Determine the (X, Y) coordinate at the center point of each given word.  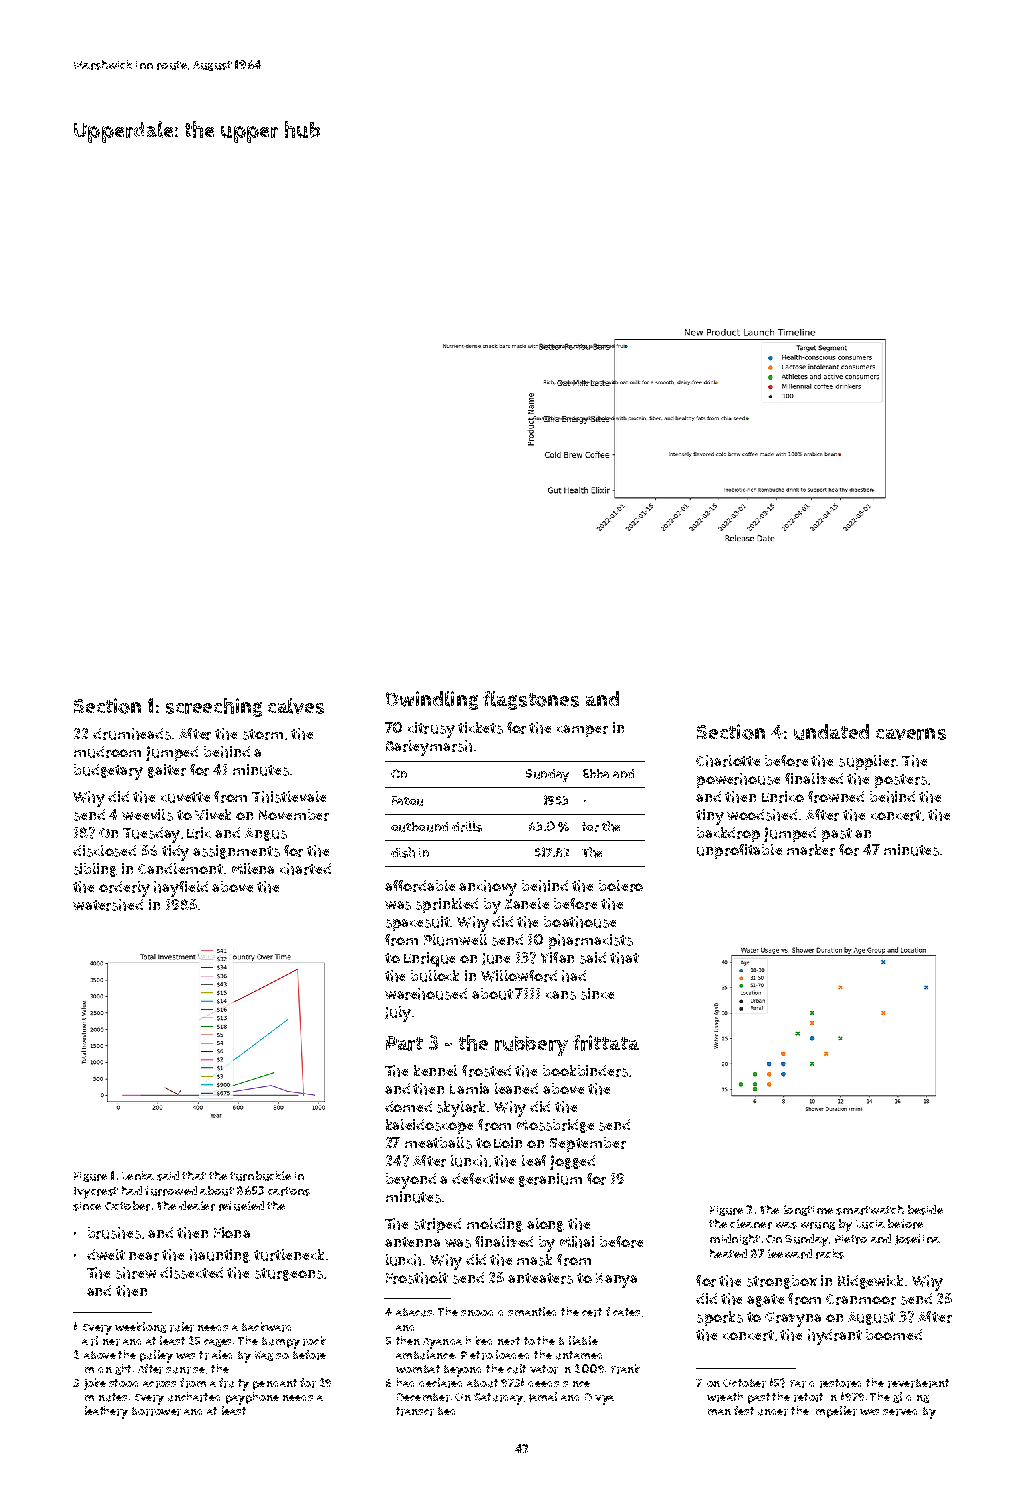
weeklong (140, 1327)
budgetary (108, 772)
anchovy (488, 888)
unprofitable (739, 851)
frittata (606, 1043)
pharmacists (591, 941)
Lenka (138, 1175)
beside (925, 1210)
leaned (516, 1088)
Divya (599, 1399)
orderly (124, 889)
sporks (720, 1318)
